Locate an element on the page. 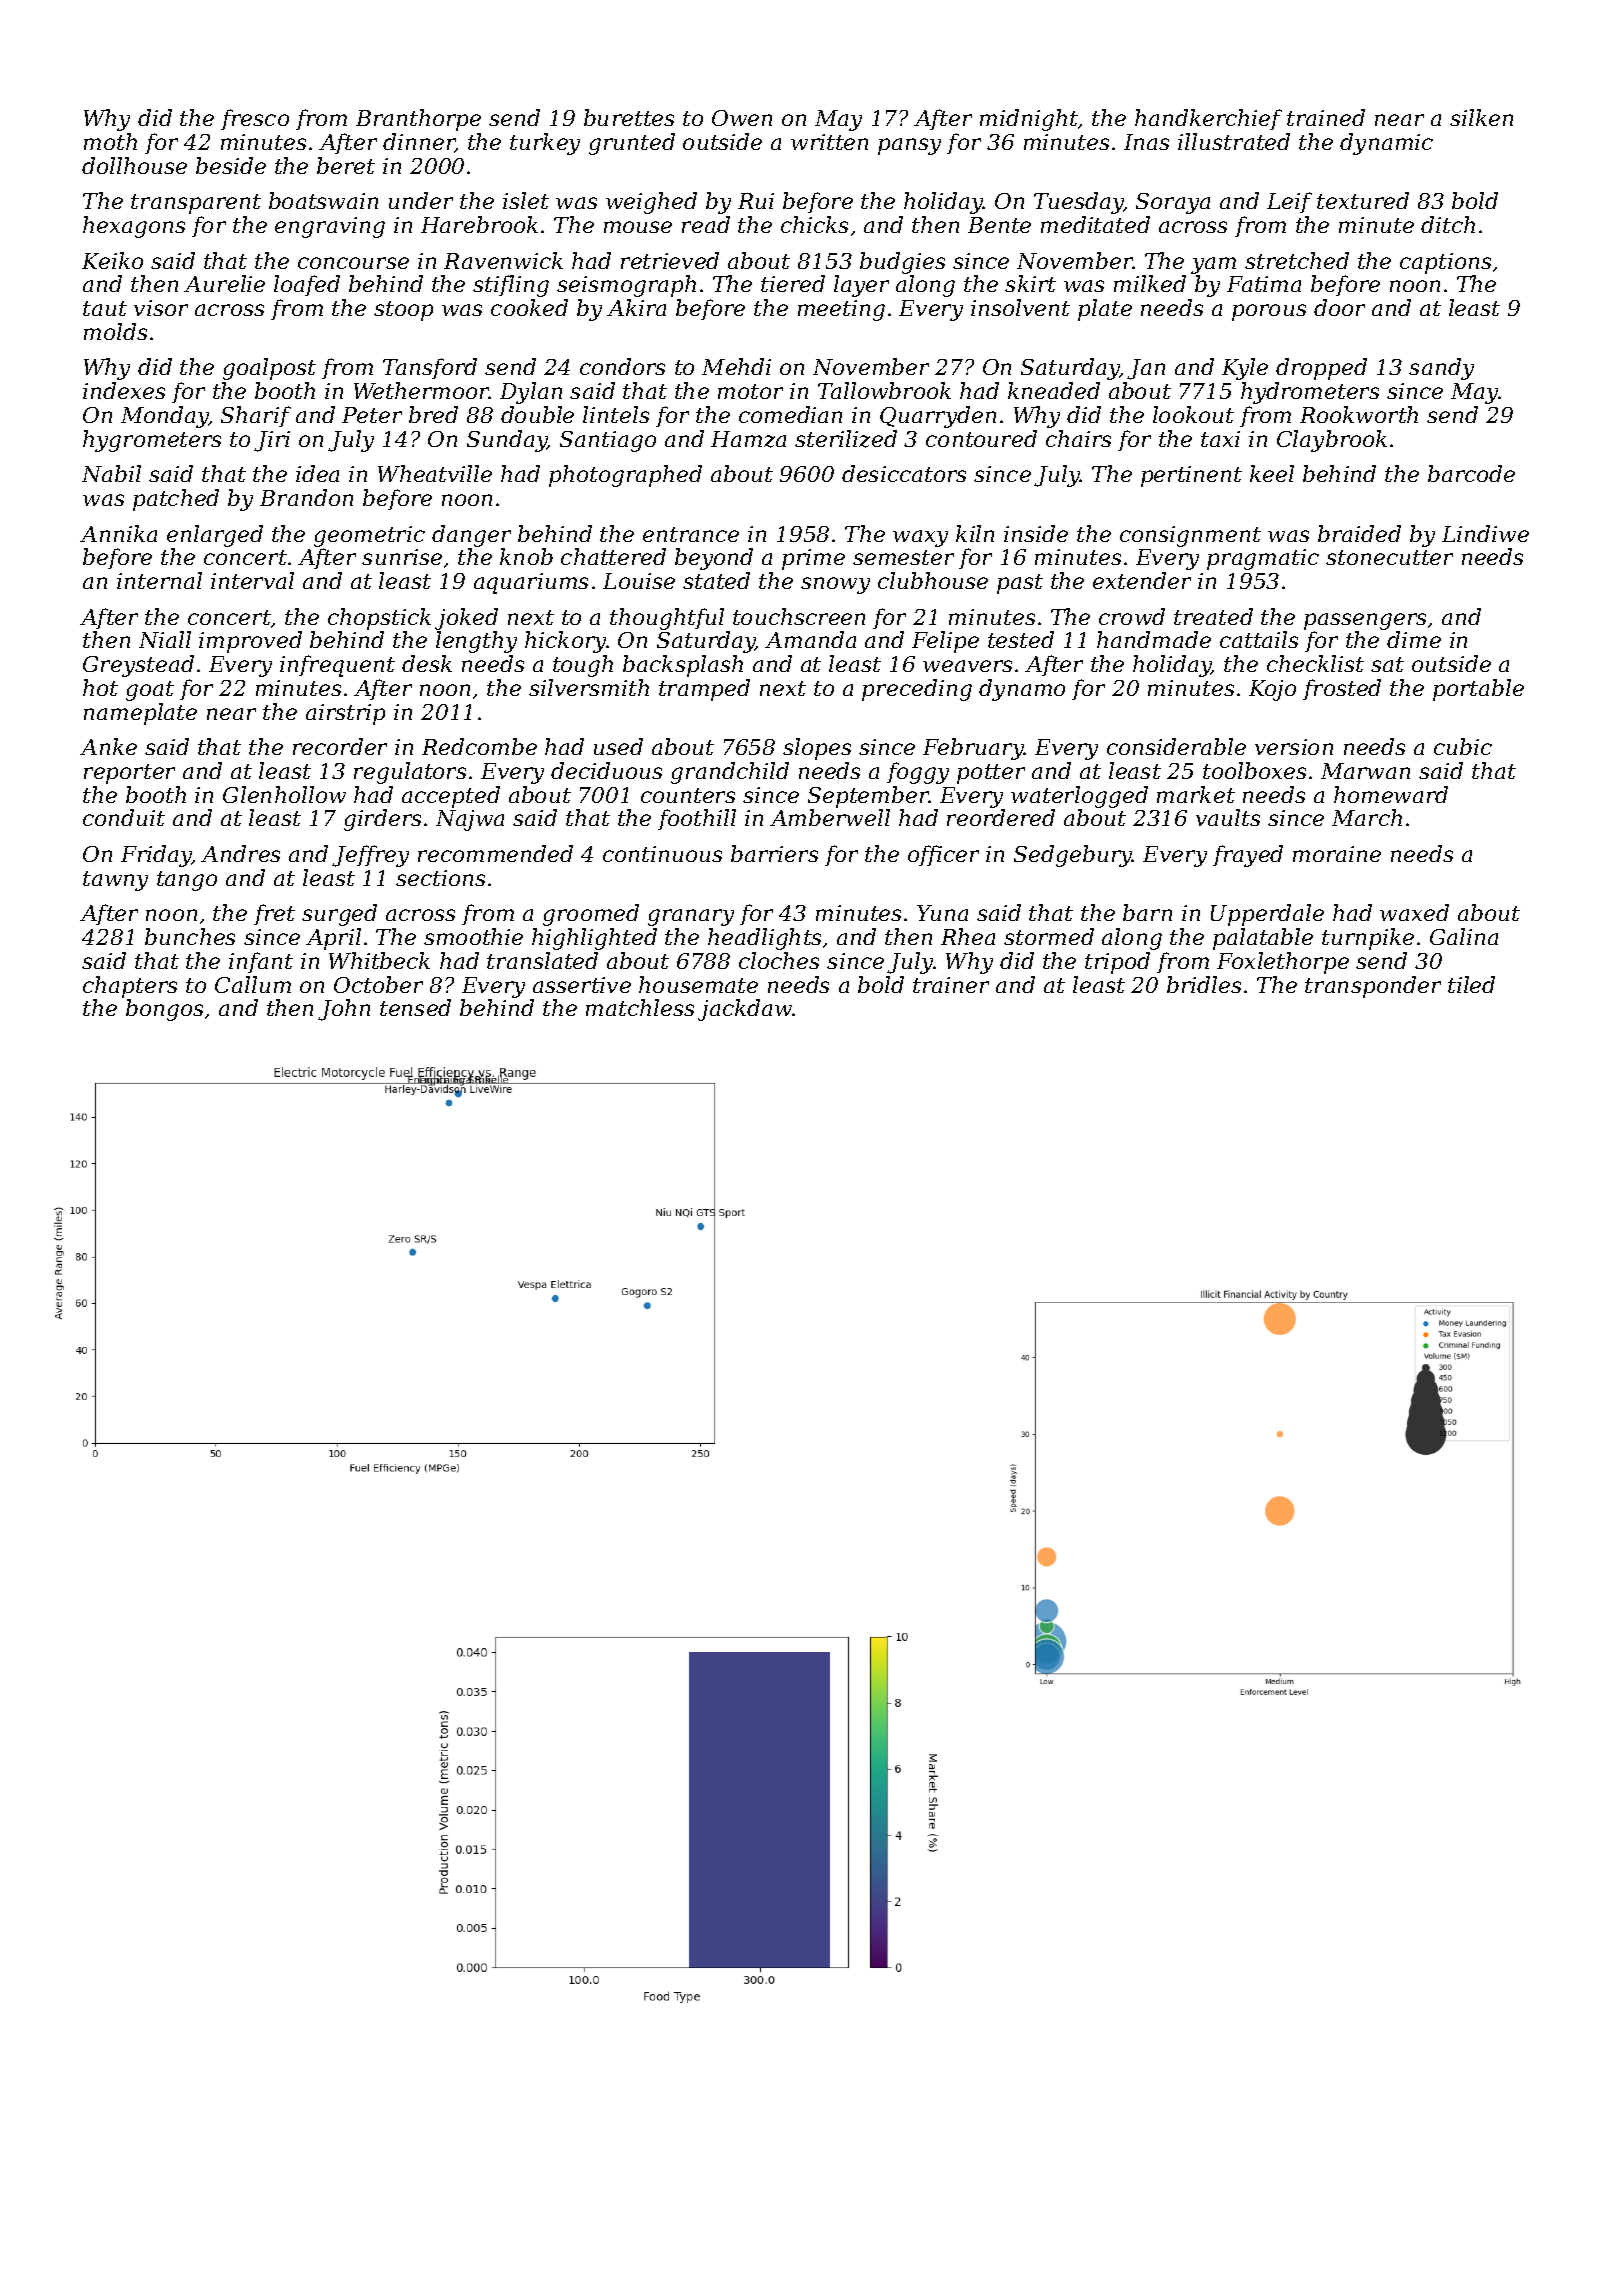  contoured is located at coordinates (981, 438).
